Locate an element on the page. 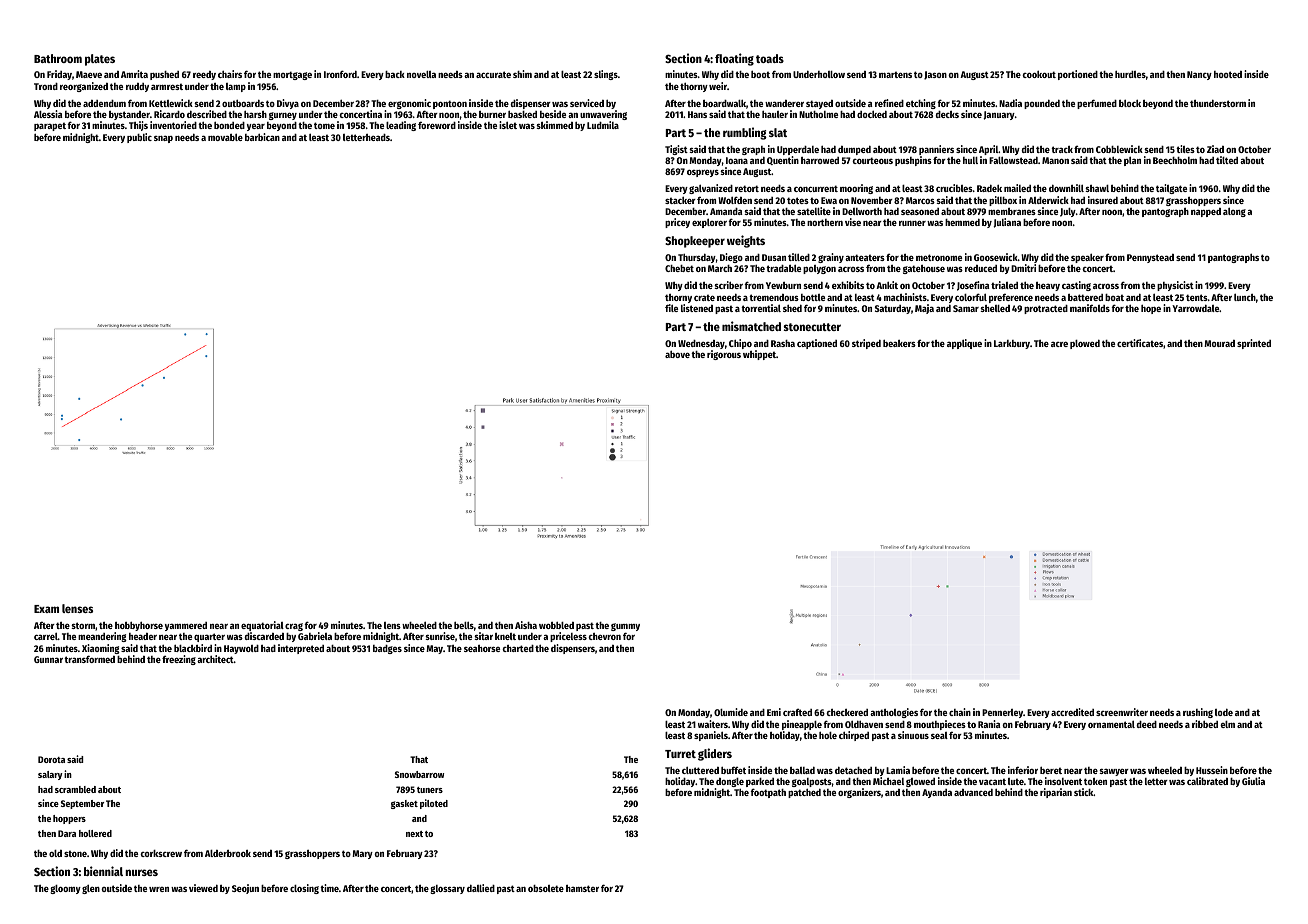 The height and width of the document is (924, 1308). crag is located at coordinates (294, 627).
